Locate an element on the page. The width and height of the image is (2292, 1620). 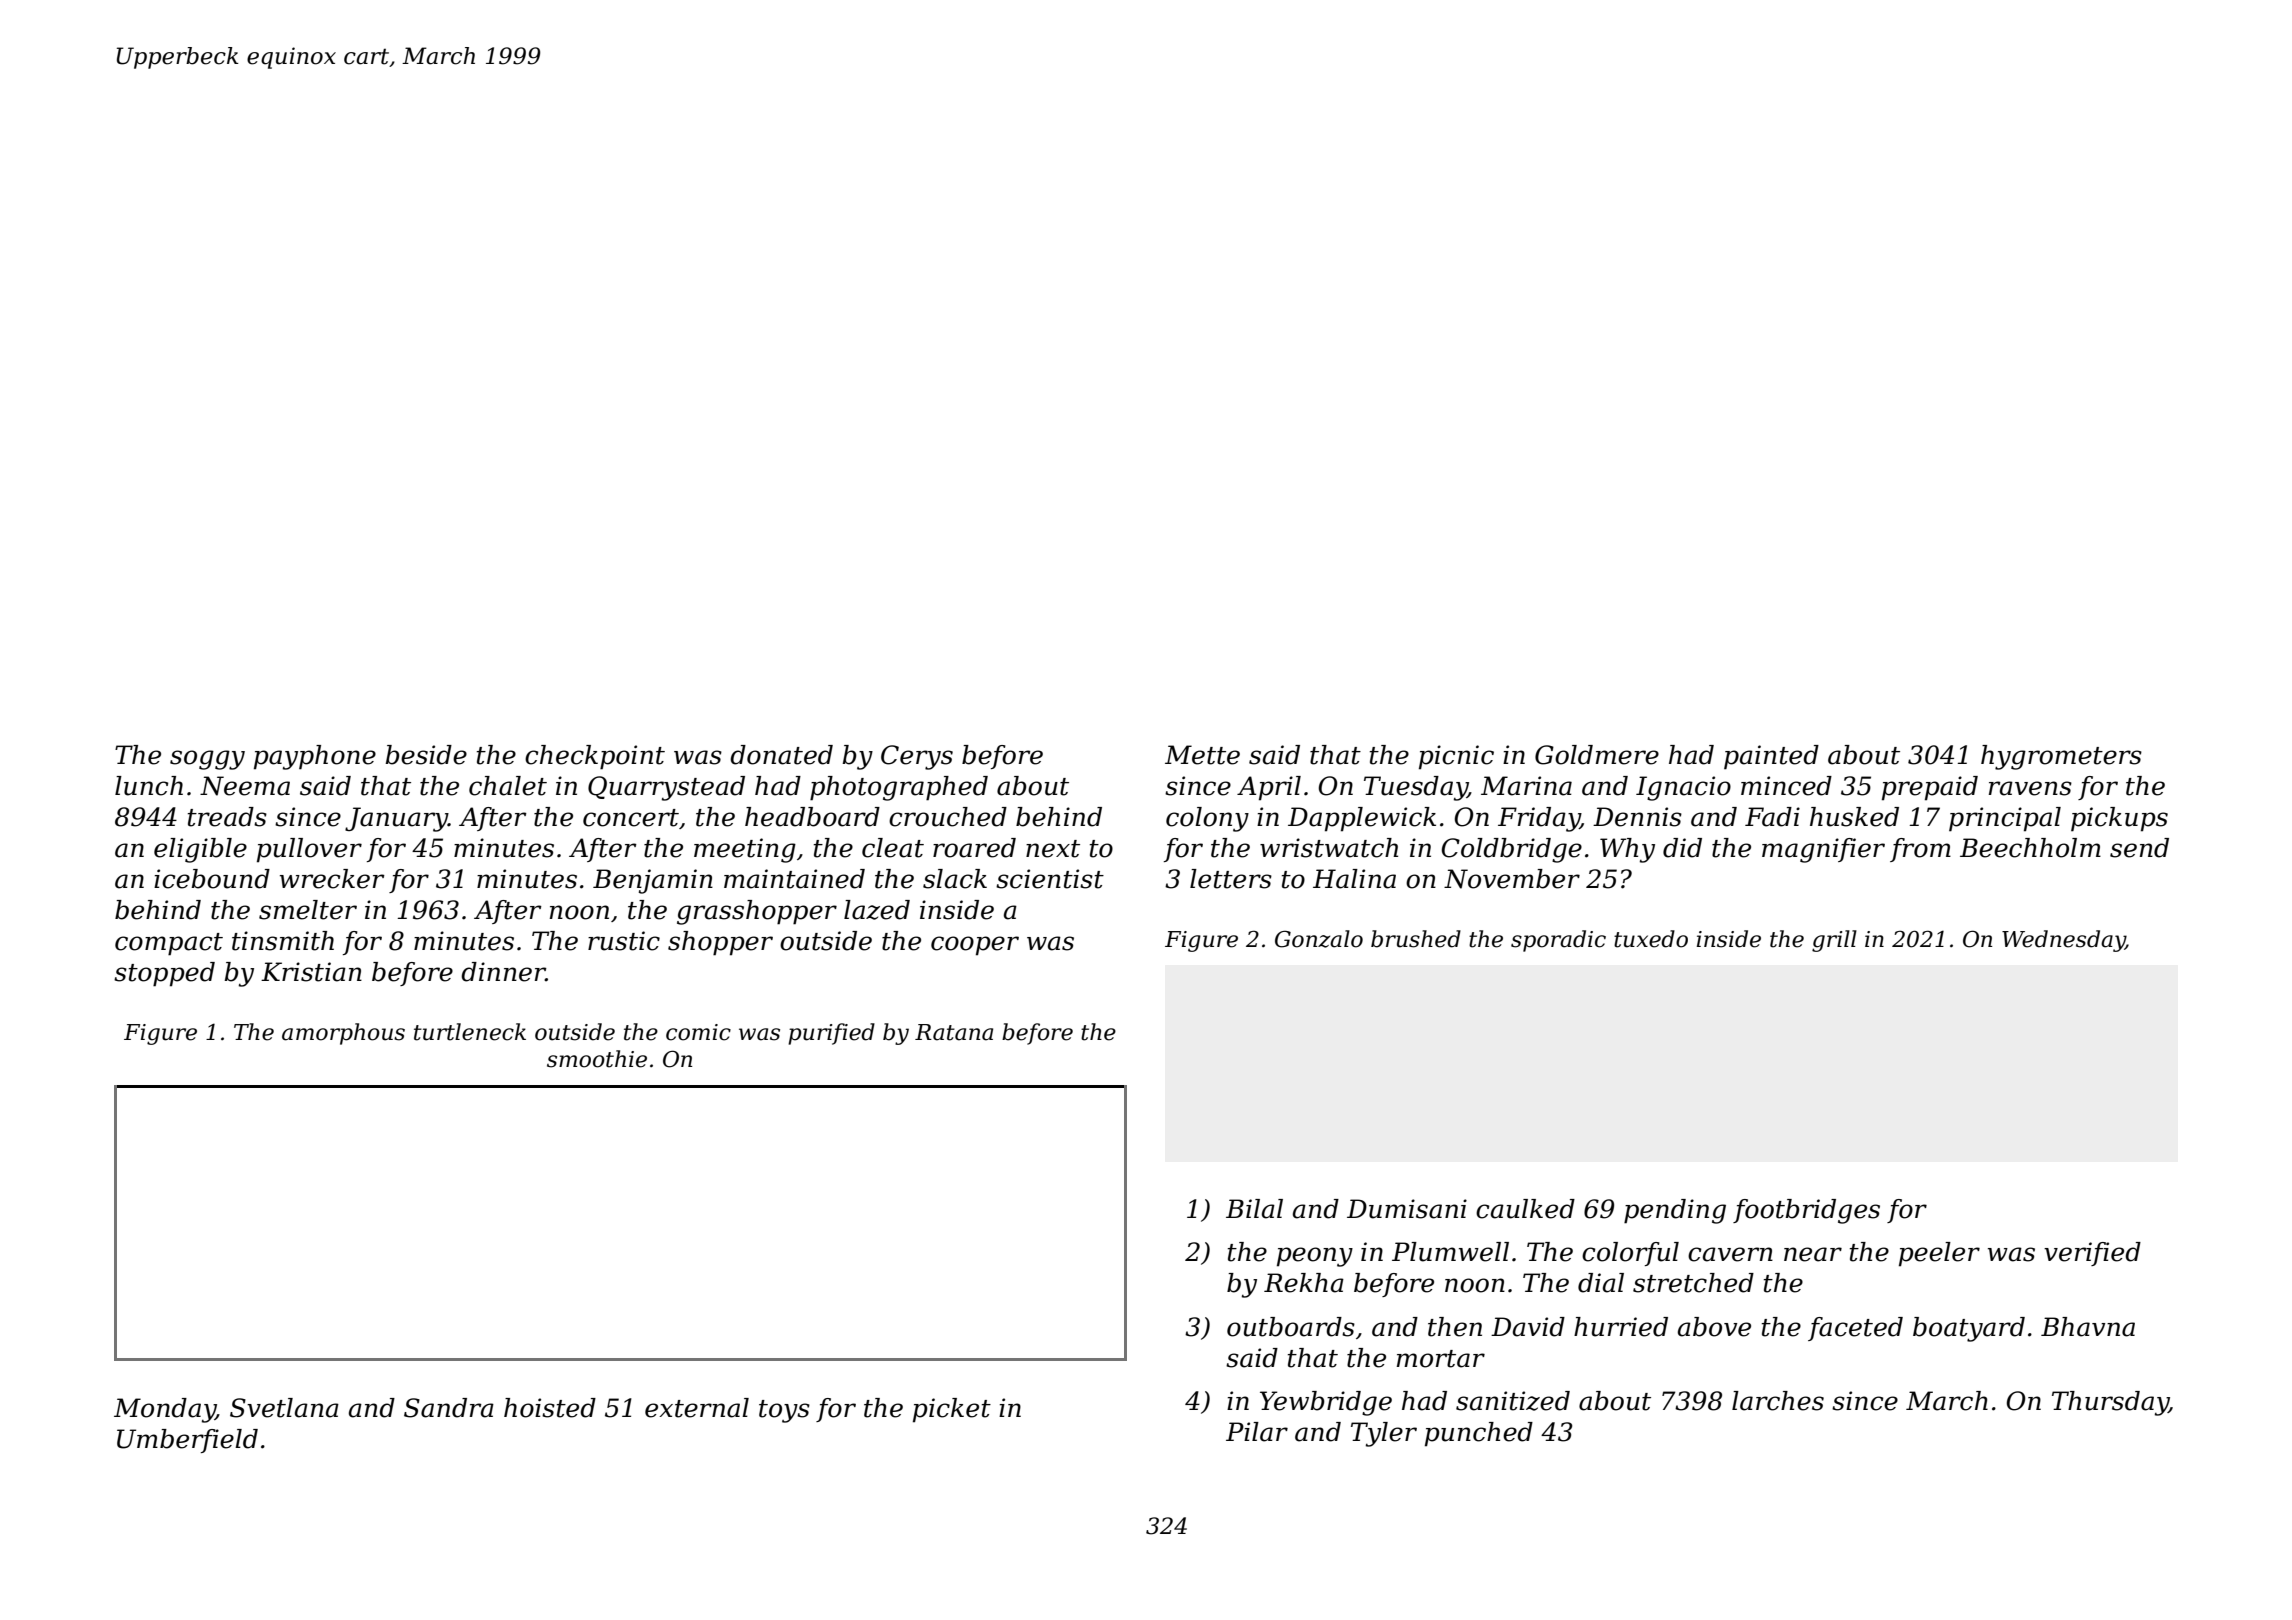
Ratana is located at coordinates (954, 1032).
